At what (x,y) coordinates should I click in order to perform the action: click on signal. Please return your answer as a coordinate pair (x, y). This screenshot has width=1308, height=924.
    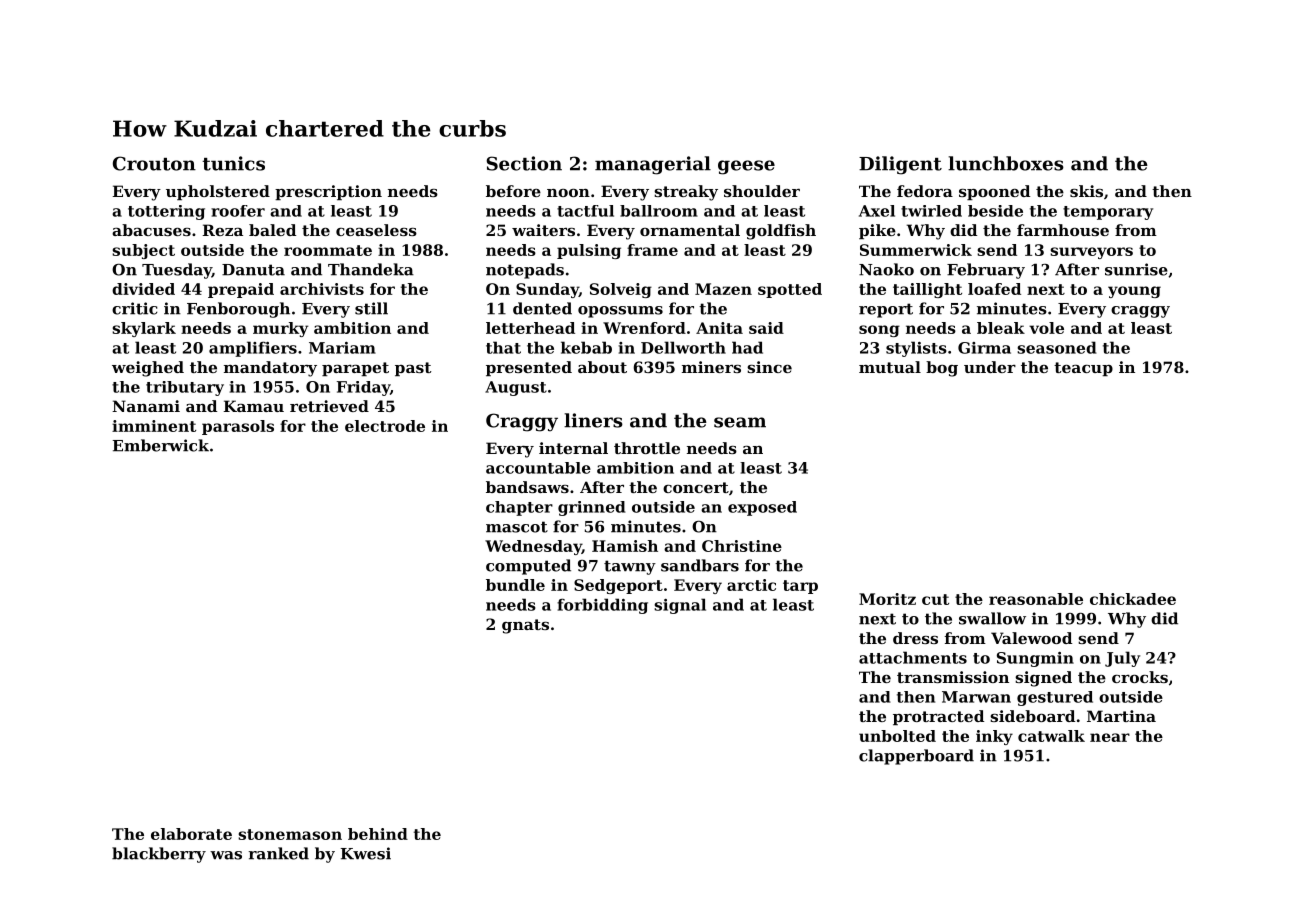
    Looking at the image, I should click on (680, 606).
